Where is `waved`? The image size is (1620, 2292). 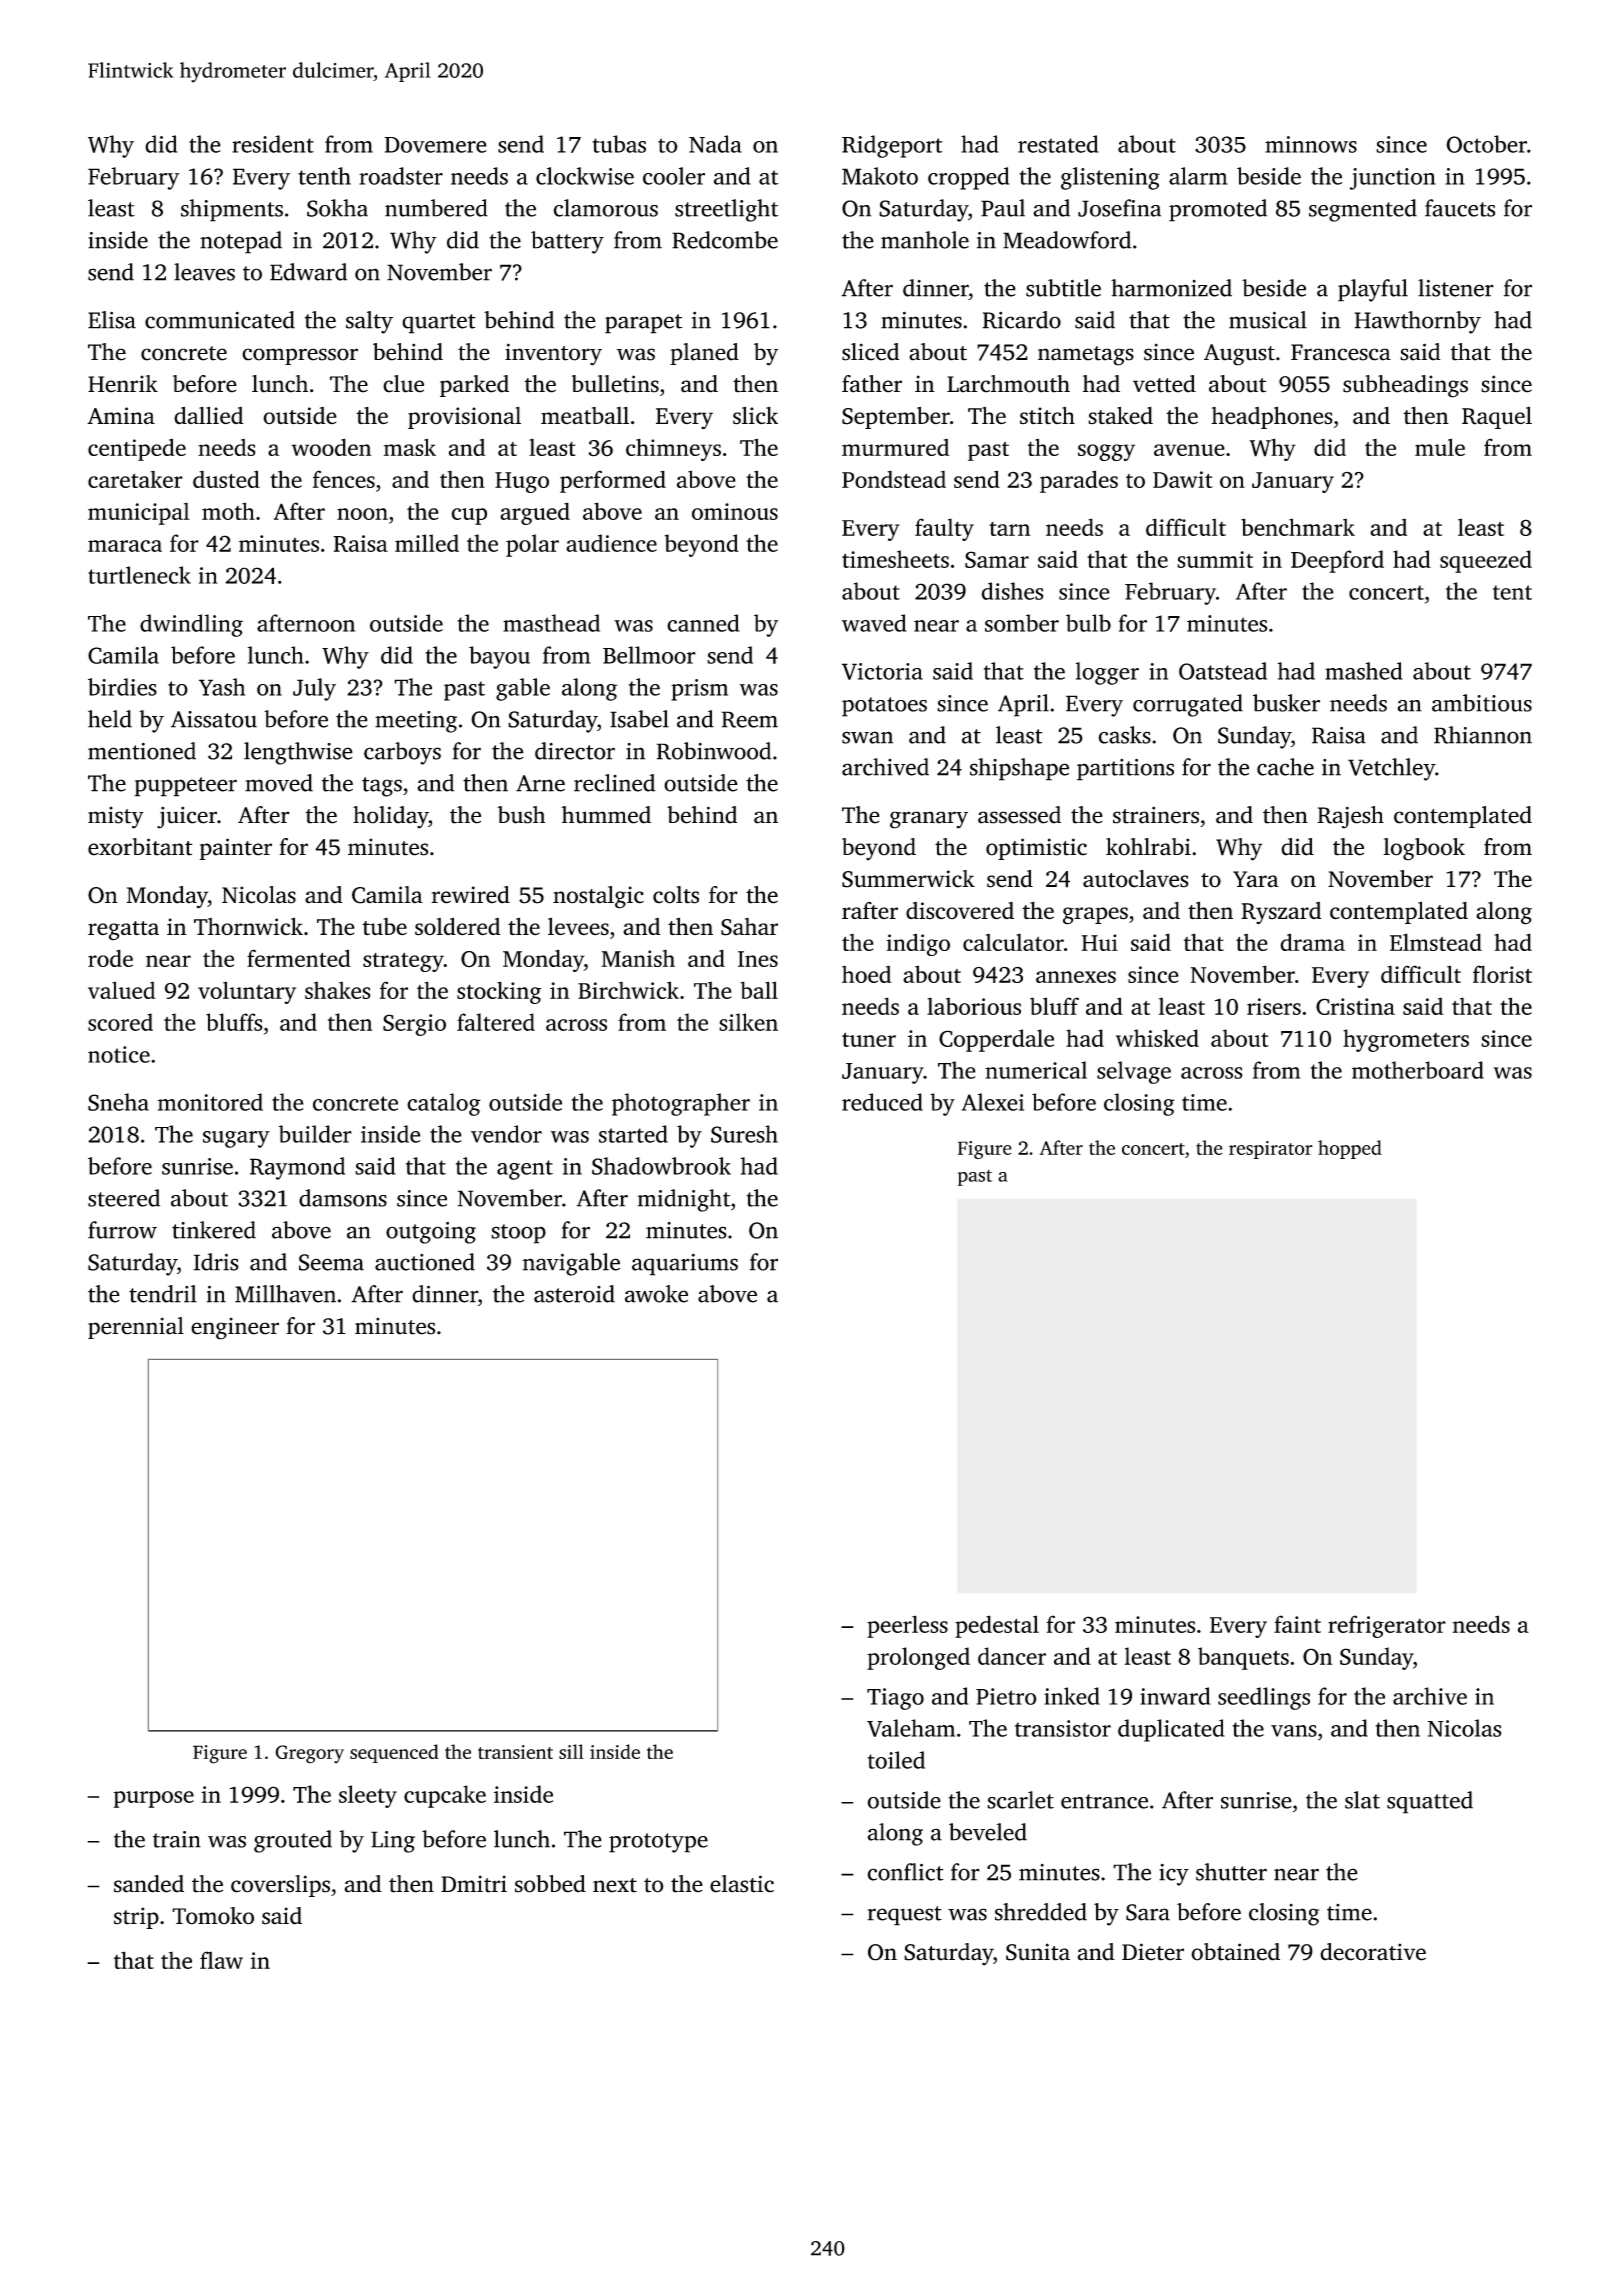 waved is located at coordinates (874, 623).
